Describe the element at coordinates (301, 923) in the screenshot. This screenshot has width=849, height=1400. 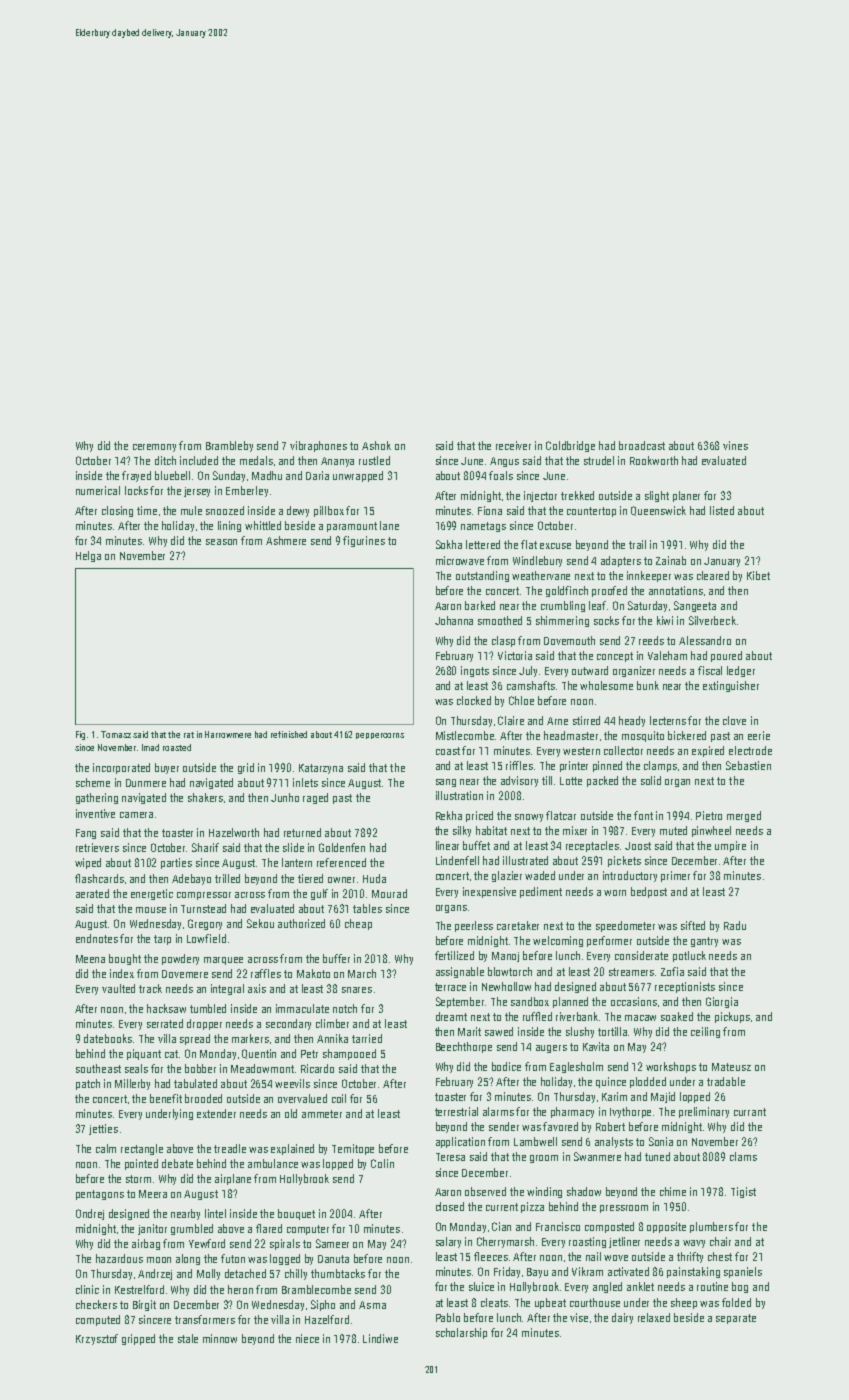
I see `authorized` at that location.
